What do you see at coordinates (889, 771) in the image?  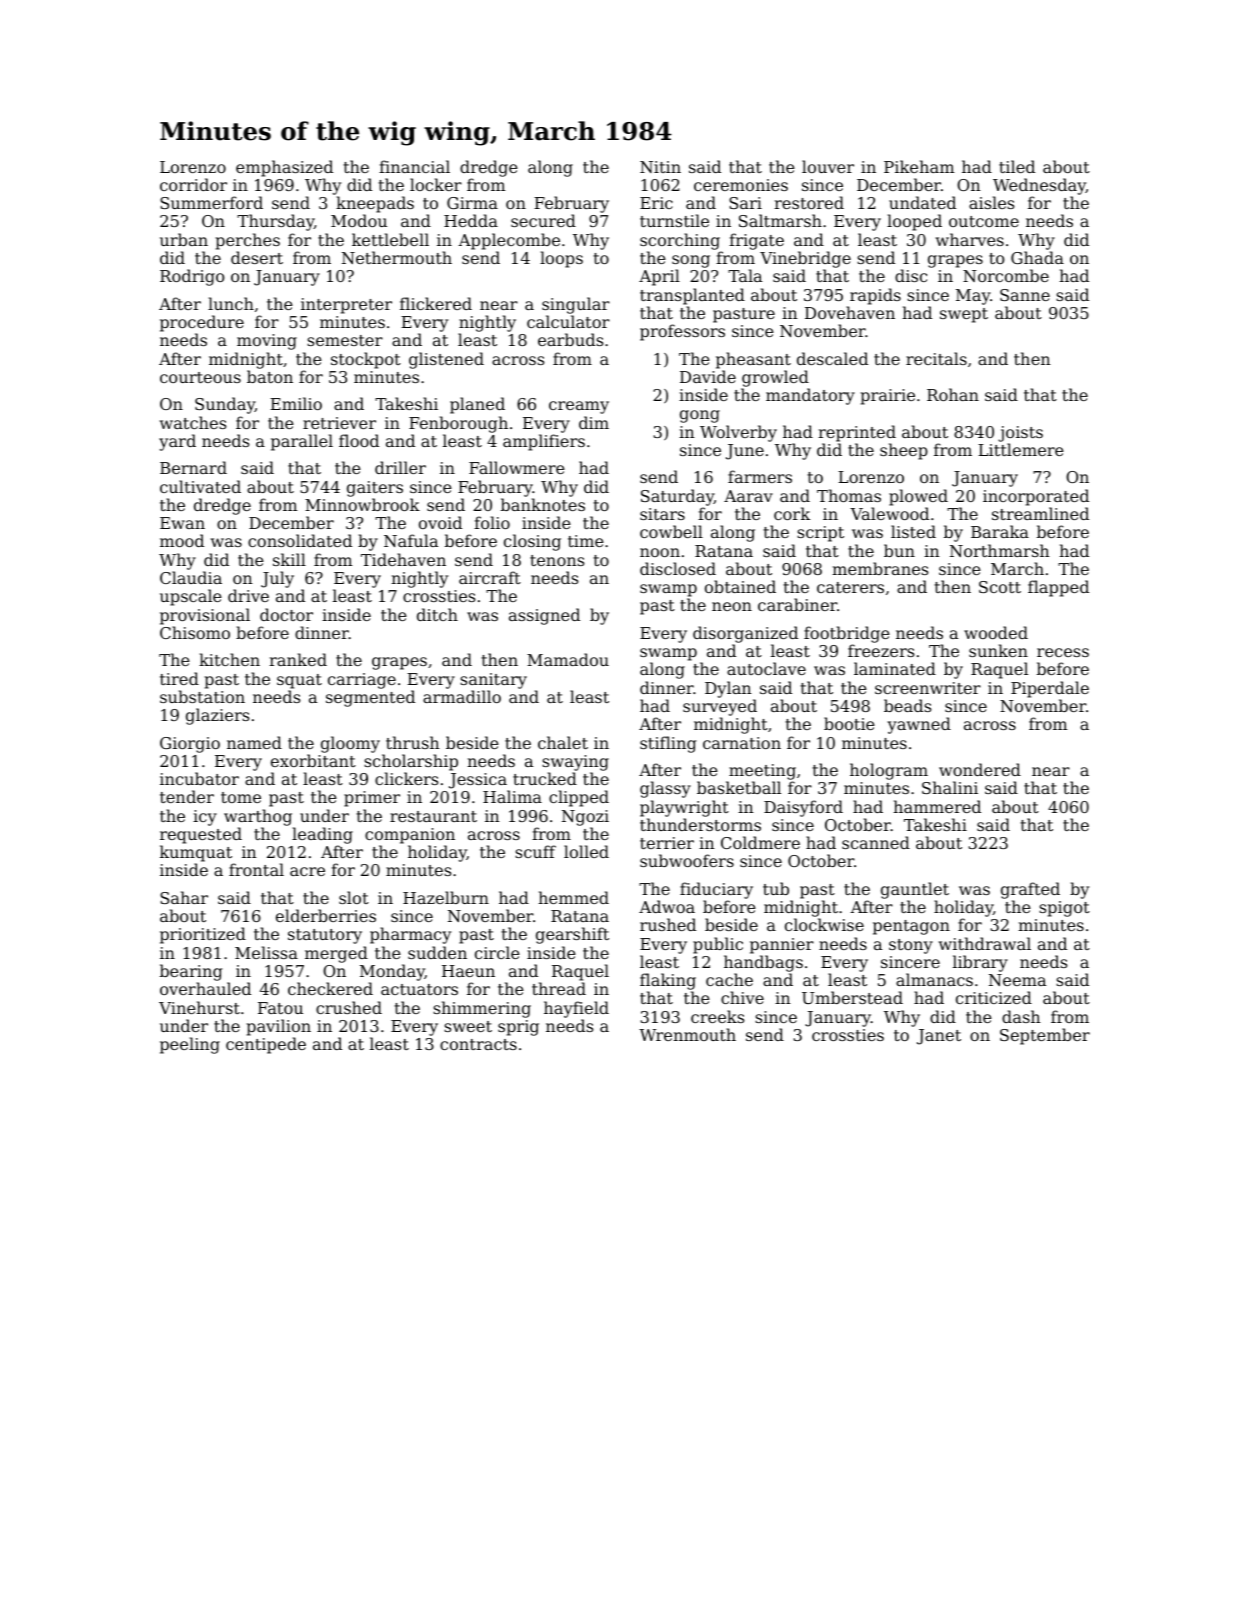 I see `hologram` at bounding box center [889, 771].
